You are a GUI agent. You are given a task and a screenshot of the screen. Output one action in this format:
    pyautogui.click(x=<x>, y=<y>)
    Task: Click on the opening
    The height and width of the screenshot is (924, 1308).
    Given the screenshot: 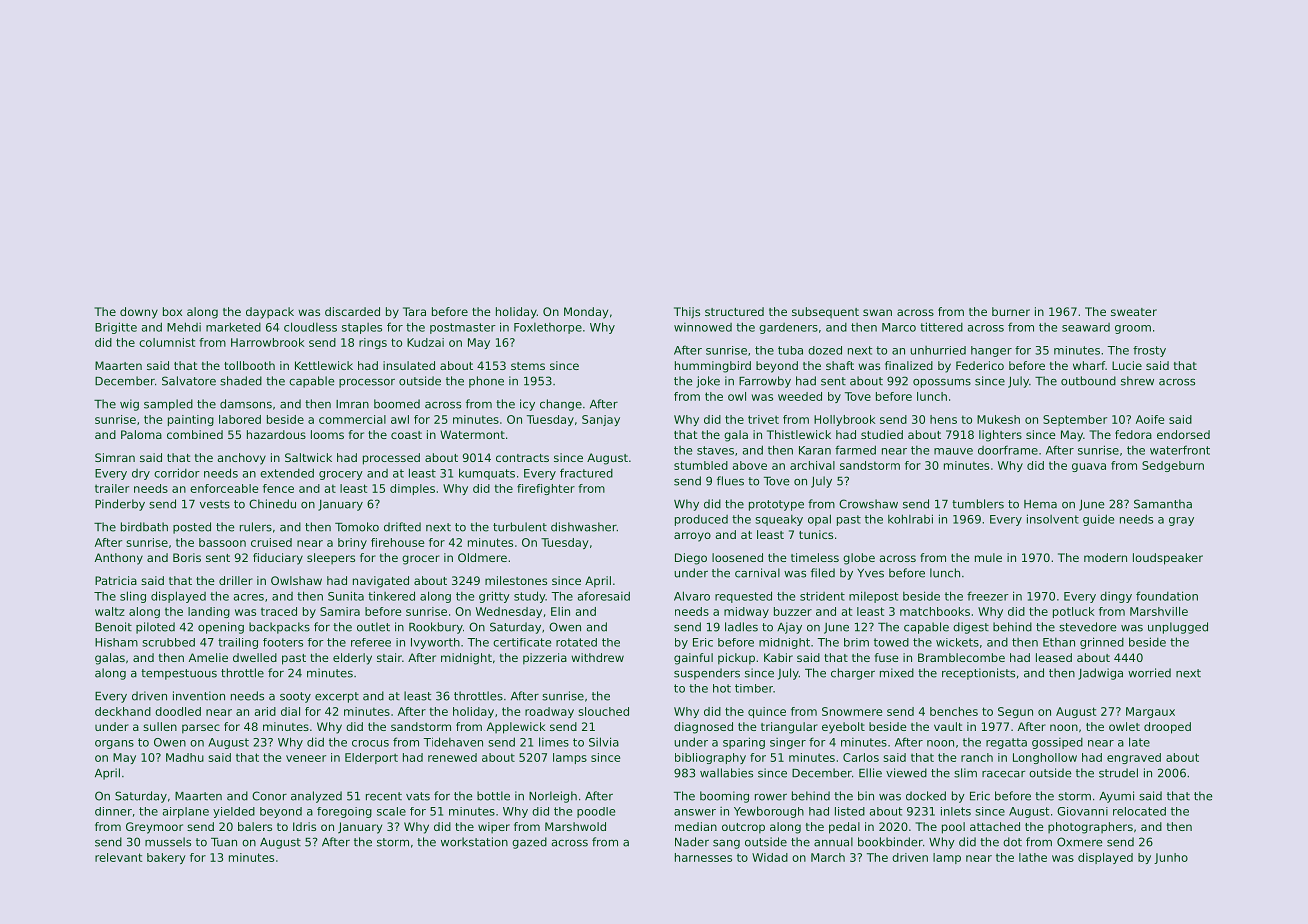 What is the action you would take?
    pyautogui.click(x=221, y=628)
